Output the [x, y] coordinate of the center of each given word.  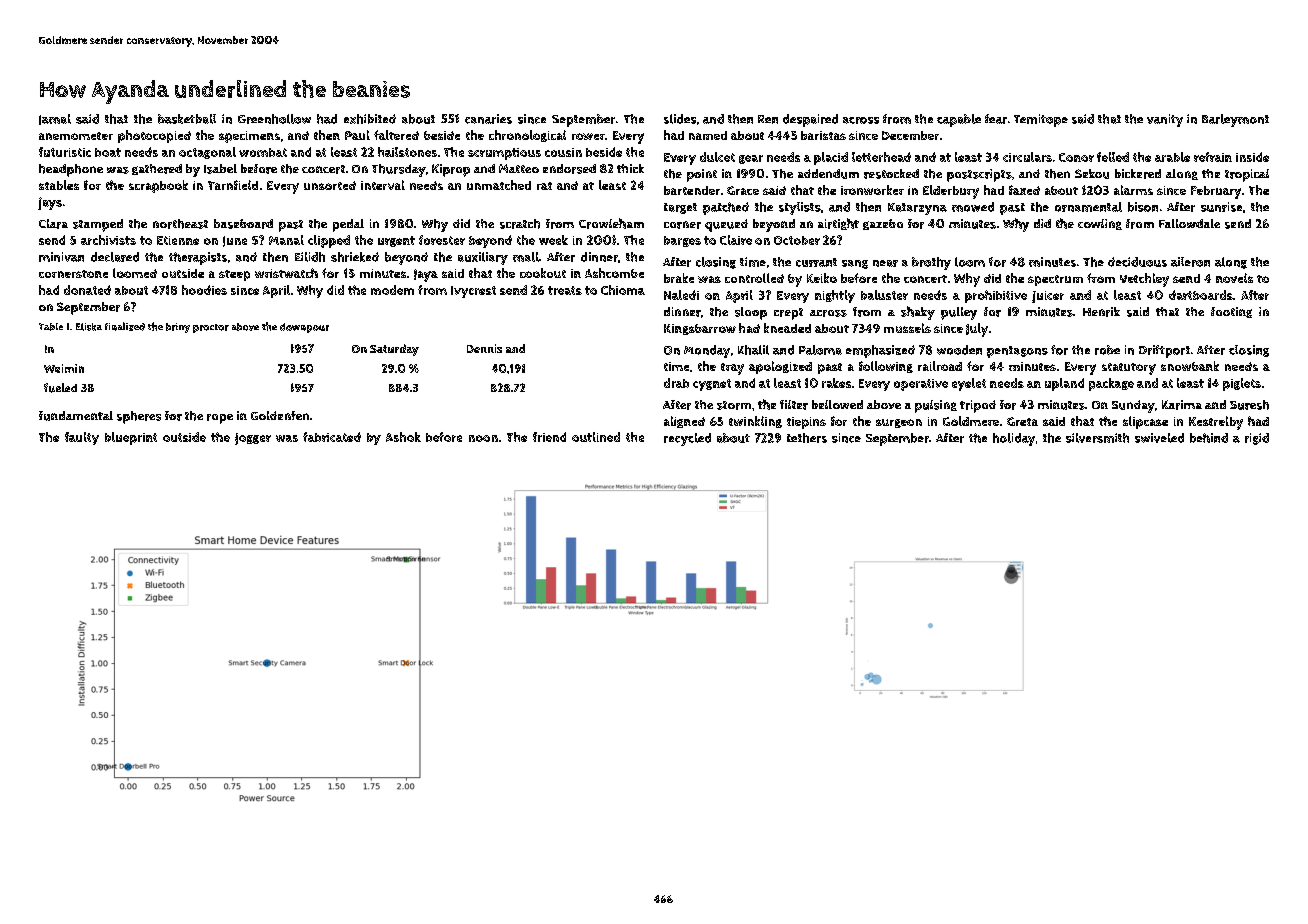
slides [680, 119]
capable [959, 120]
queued [726, 225]
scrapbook [158, 186]
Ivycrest [473, 292]
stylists [800, 208]
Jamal [55, 119]
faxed [1024, 190]
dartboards [1201, 295]
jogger [253, 439]
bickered [1138, 174]
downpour [304, 328]
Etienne [178, 240]
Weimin [64, 368]
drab [676, 383]
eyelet [969, 384]
